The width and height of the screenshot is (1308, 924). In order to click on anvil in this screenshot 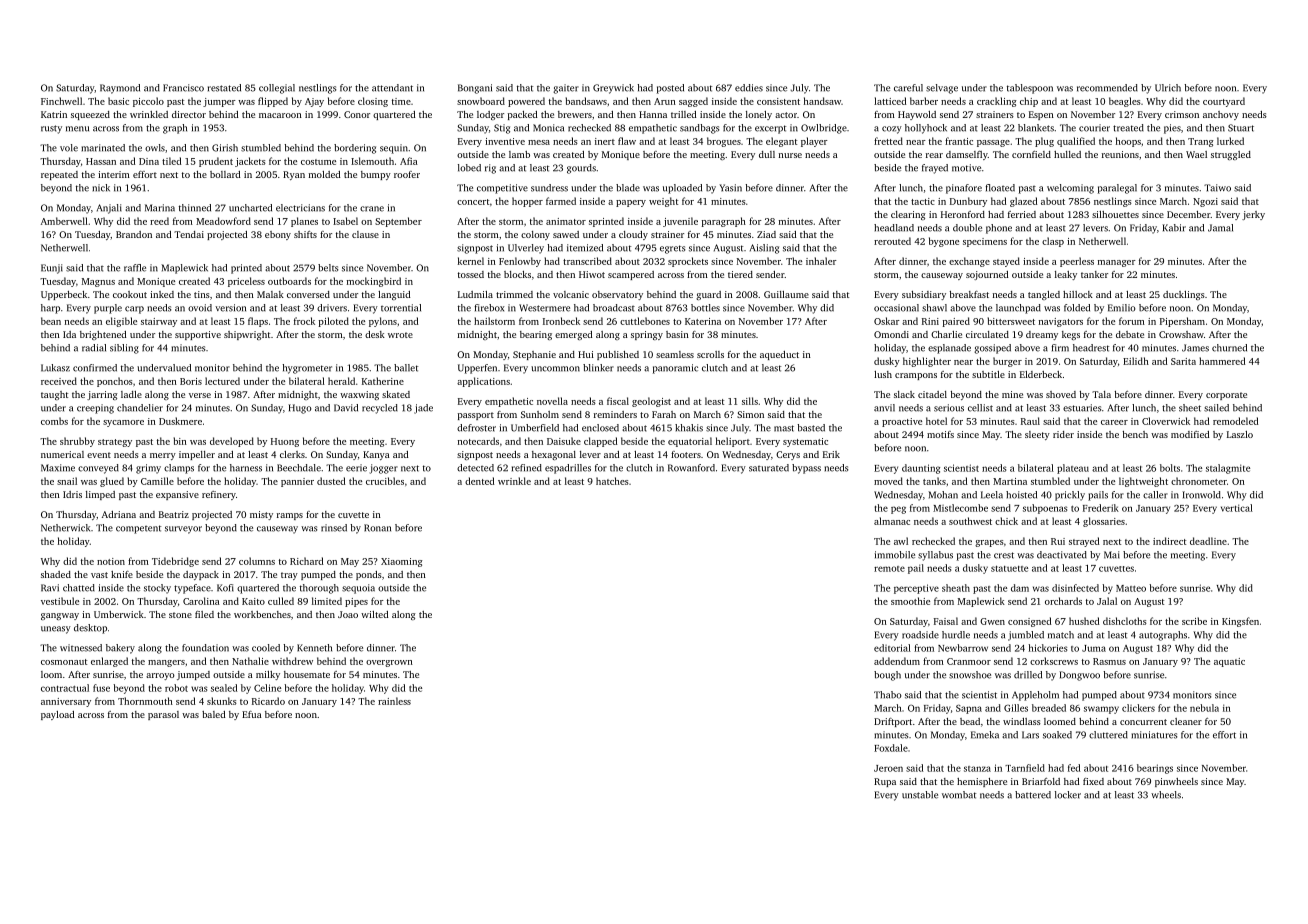, I will do `click(884, 408)`.
